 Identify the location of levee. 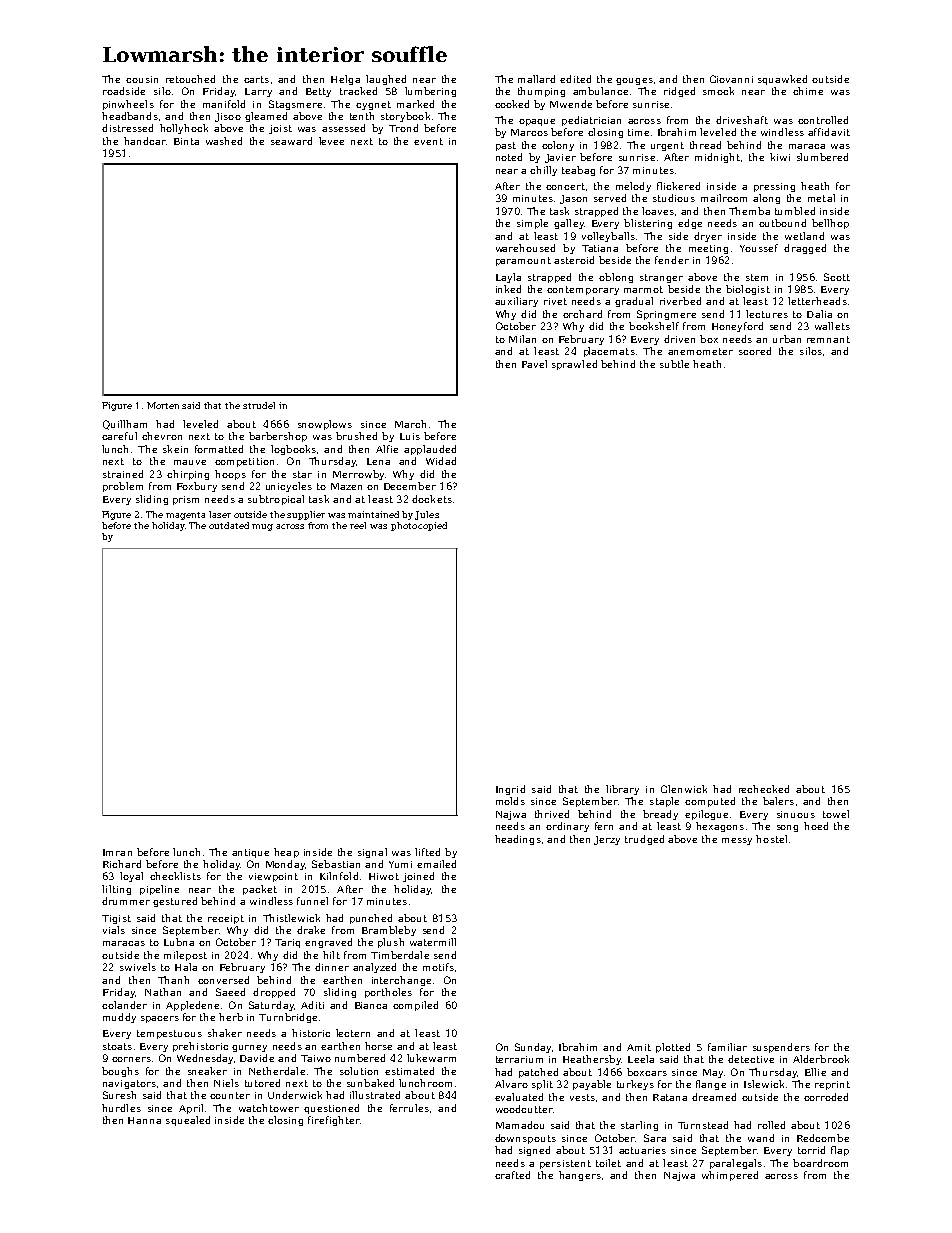
(331, 141).
